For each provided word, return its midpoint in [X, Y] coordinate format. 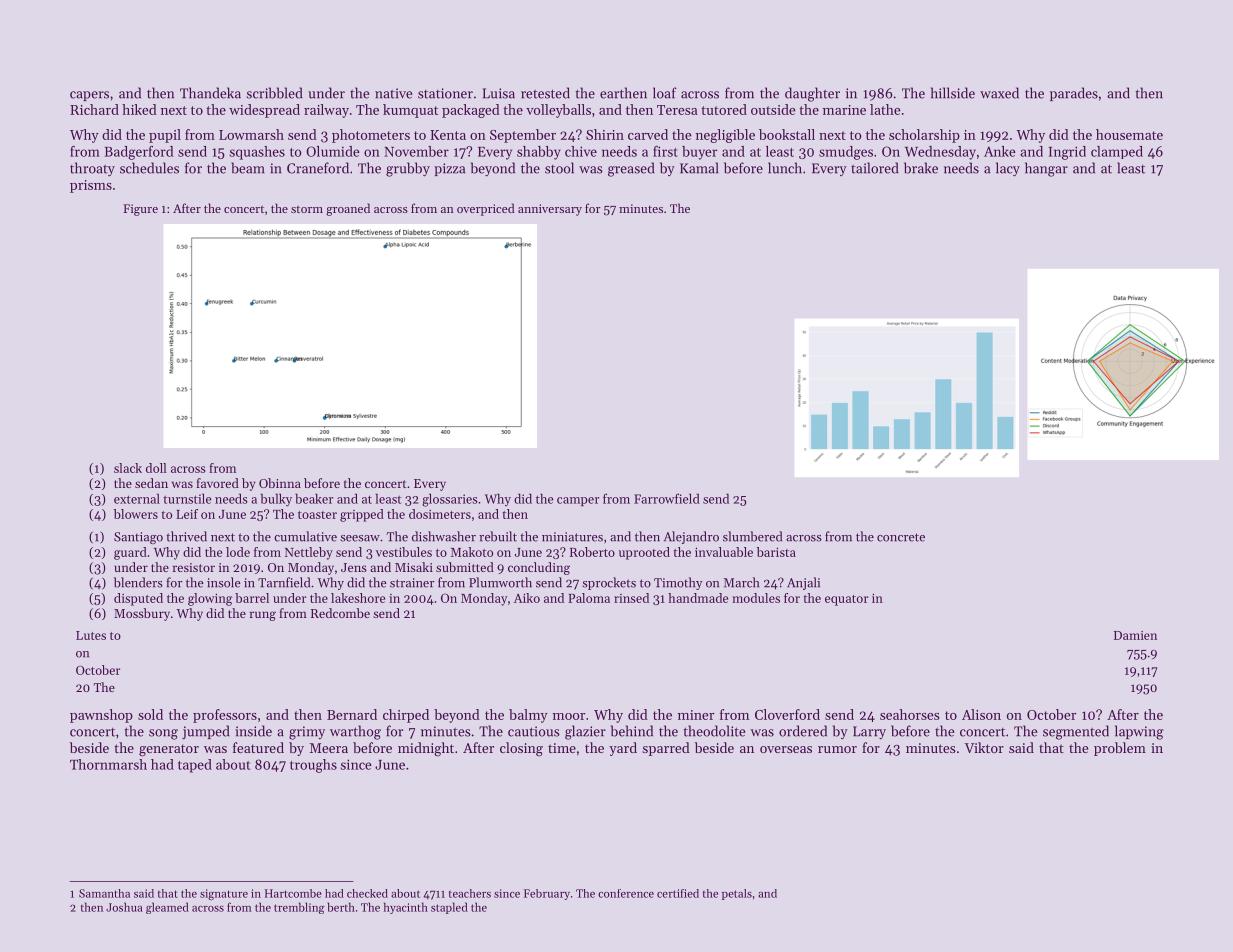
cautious [534, 731]
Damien [1135, 635]
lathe [885, 109]
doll [156, 468]
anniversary [550, 210]
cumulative [305, 536]
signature [224, 894]
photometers [371, 136]
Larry [869, 733]
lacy [1008, 169]
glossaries [450, 500]
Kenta [448, 135]
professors [225, 716]
